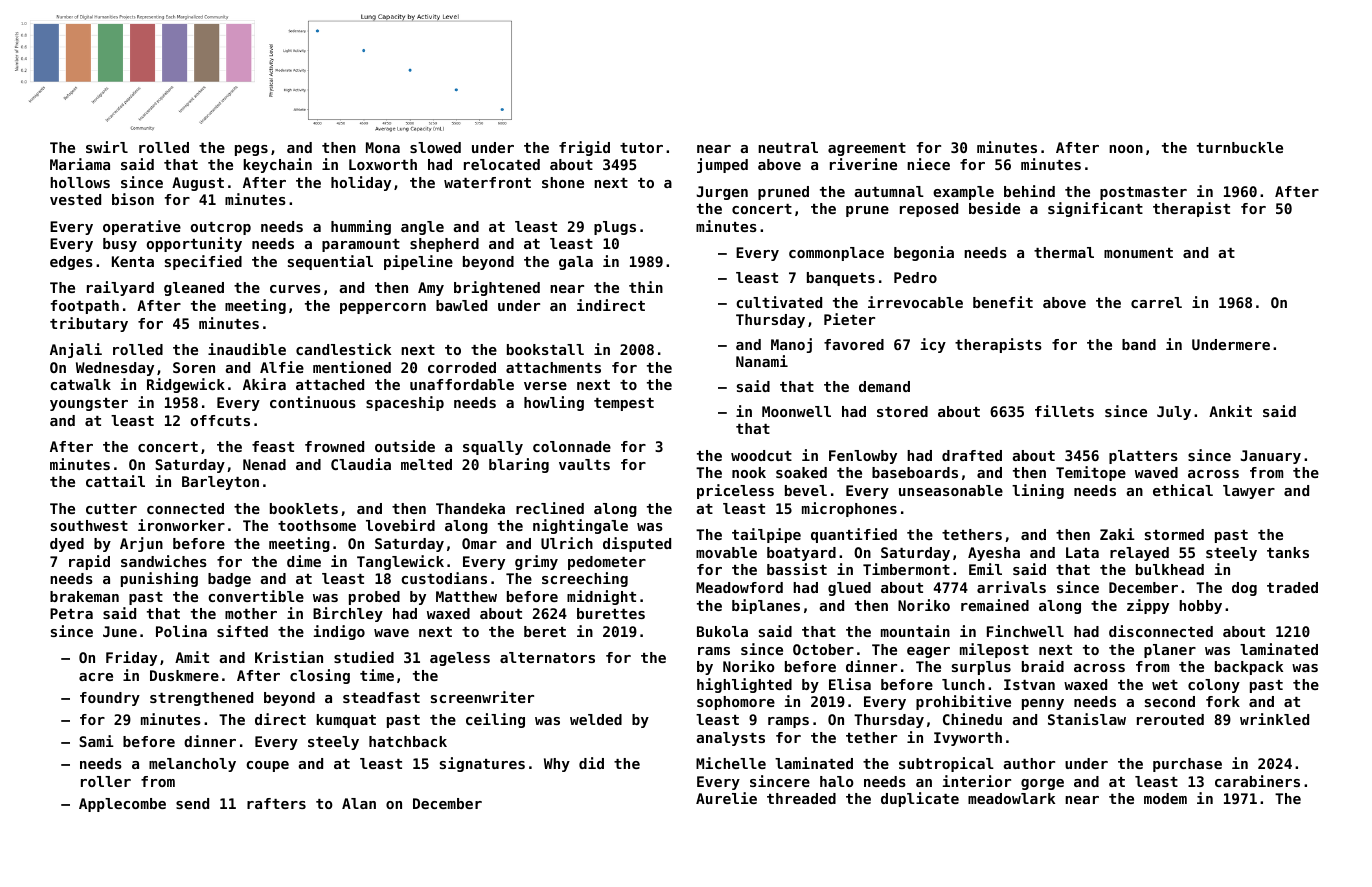 This screenshot has height=887, width=1372. What do you see at coordinates (220, 420) in the screenshot?
I see `offcuts` at bounding box center [220, 420].
